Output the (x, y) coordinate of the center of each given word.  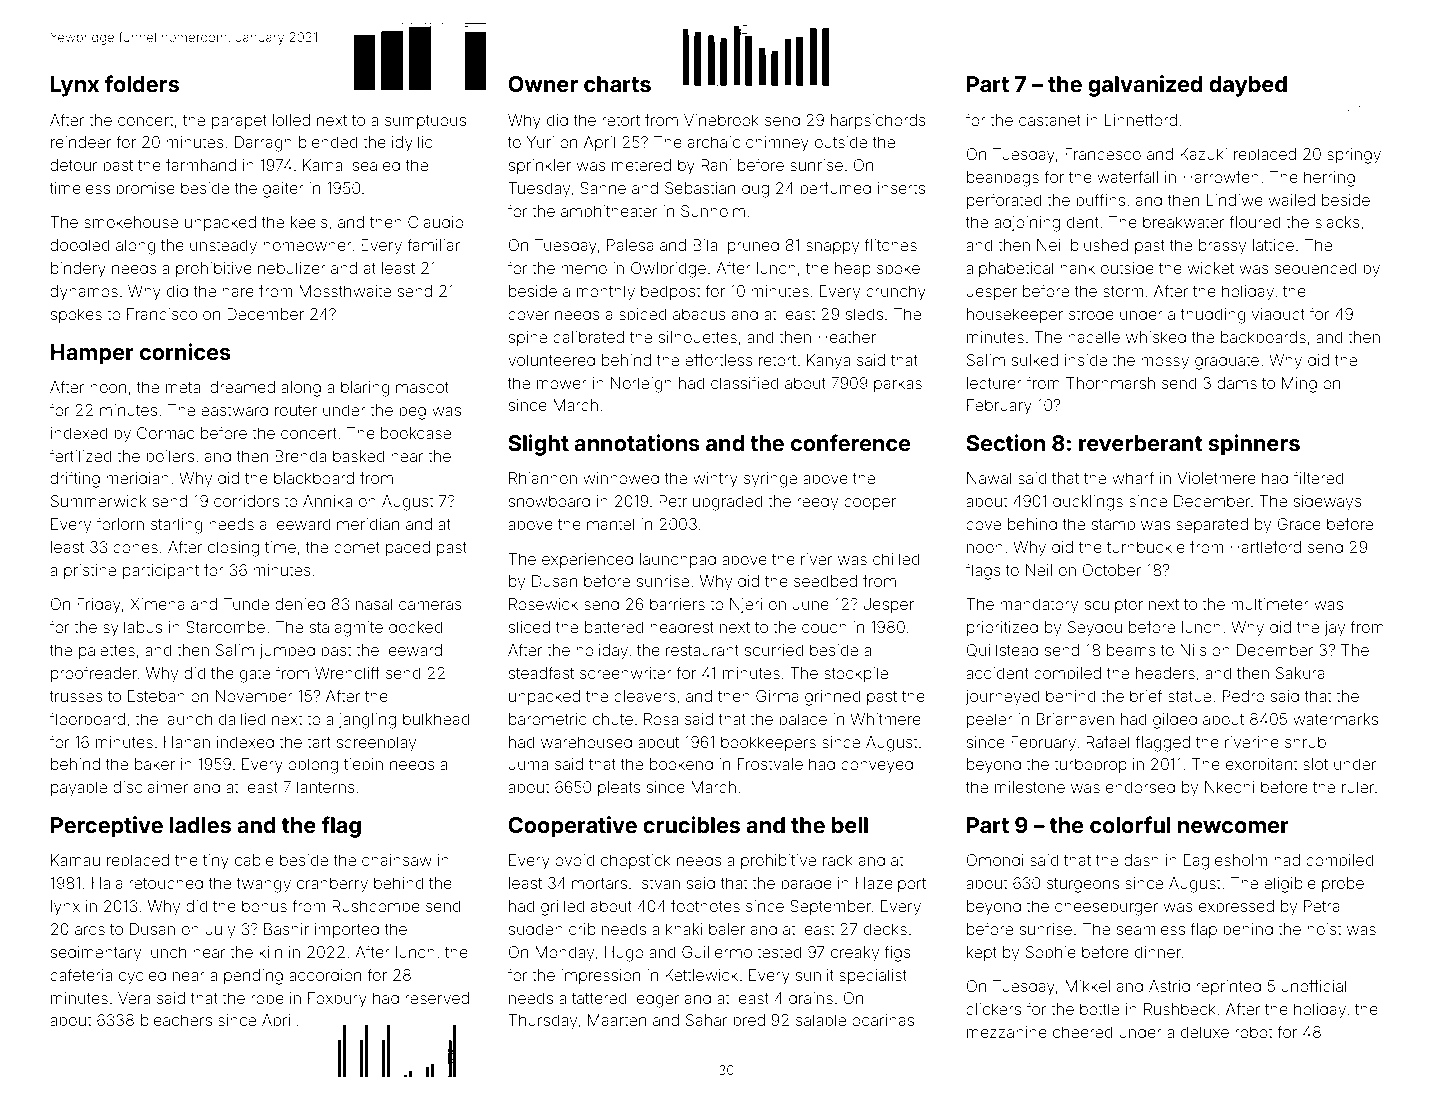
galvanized (1145, 86)
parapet (239, 122)
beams (1131, 650)
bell (850, 825)
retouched (166, 883)
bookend (681, 764)
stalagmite (346, 629)
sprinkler (540, 166)
